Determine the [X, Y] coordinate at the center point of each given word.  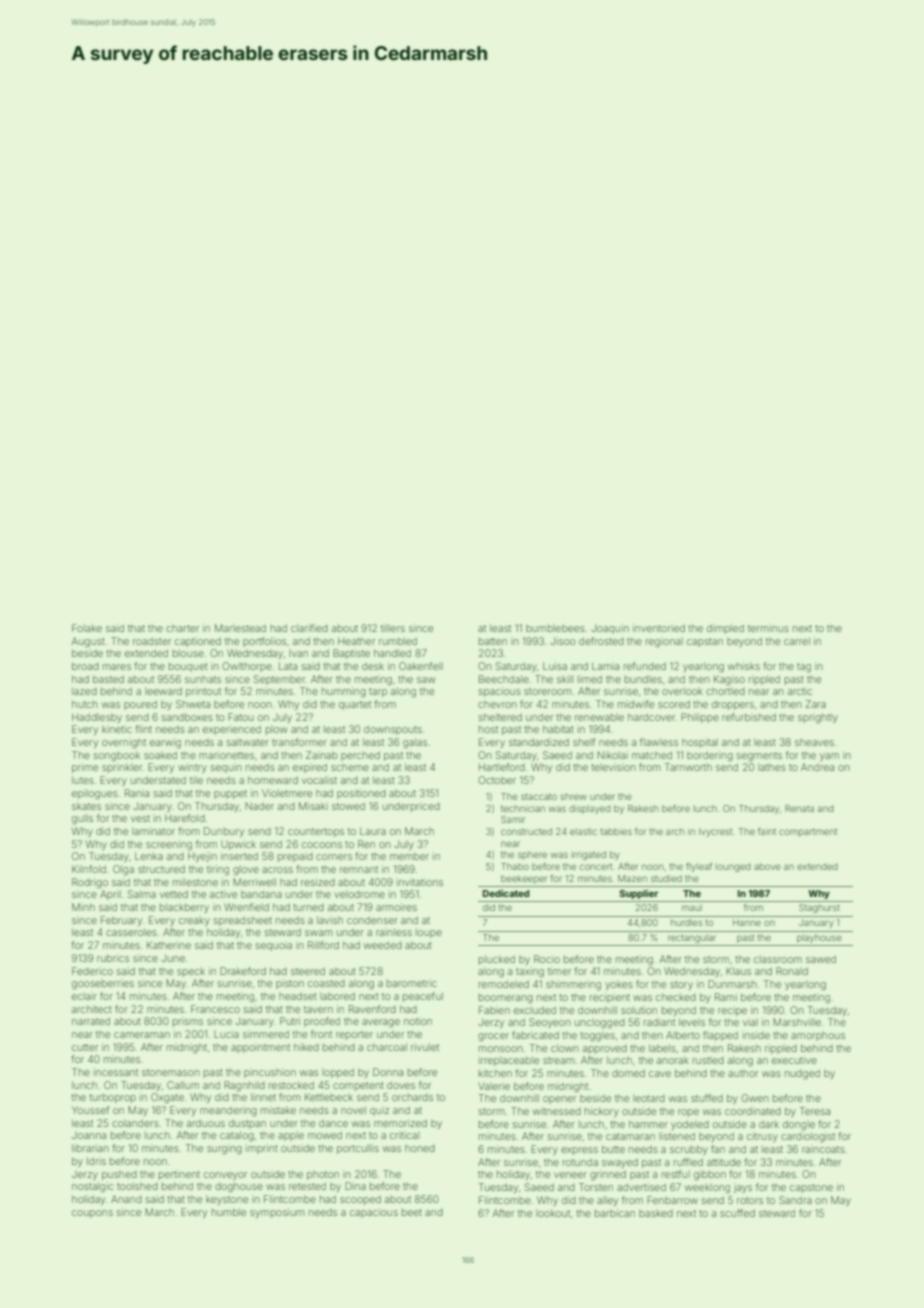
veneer [570, 1175]
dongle [799, 1125]
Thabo [515, 866]
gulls [82, 820]
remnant [359, 869]
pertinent [179, 1175]
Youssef [90, 1110]
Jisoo [562, 641]
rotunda [580, 1162]
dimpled [725, 629]
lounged [733, 867]
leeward [163, 691]
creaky [194, 921]
